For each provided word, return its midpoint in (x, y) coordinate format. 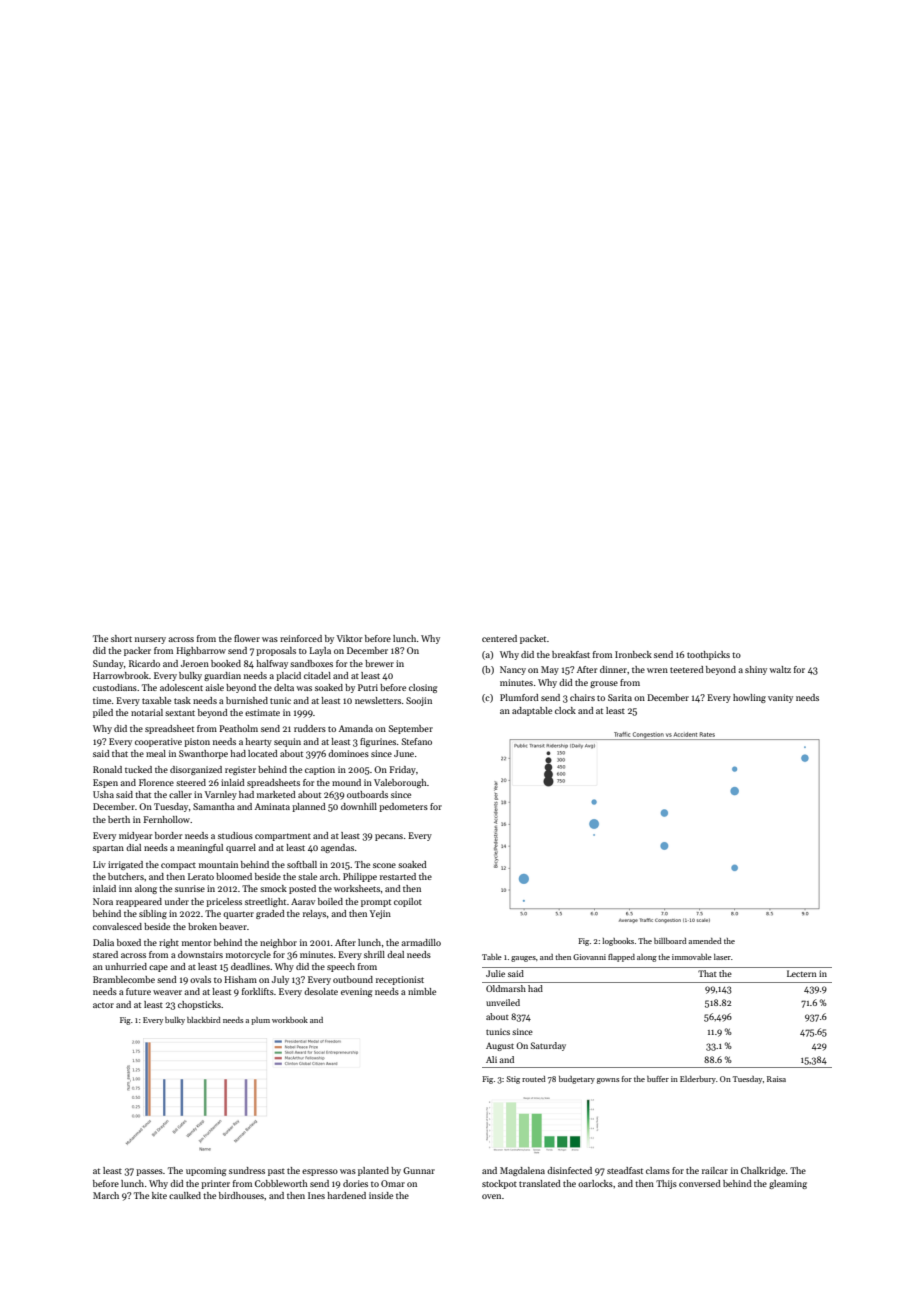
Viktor (349, 638)
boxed (129, 942)
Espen (105, 783)
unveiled (503, 1002)
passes (149, 1172)
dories (355, 1183)
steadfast (625, 1170)
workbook (290, 1020)
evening (356, 992)
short (121, 638)
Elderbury (698, 1080)
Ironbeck (633, 654)
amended (705, 941)
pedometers (403, 807)
